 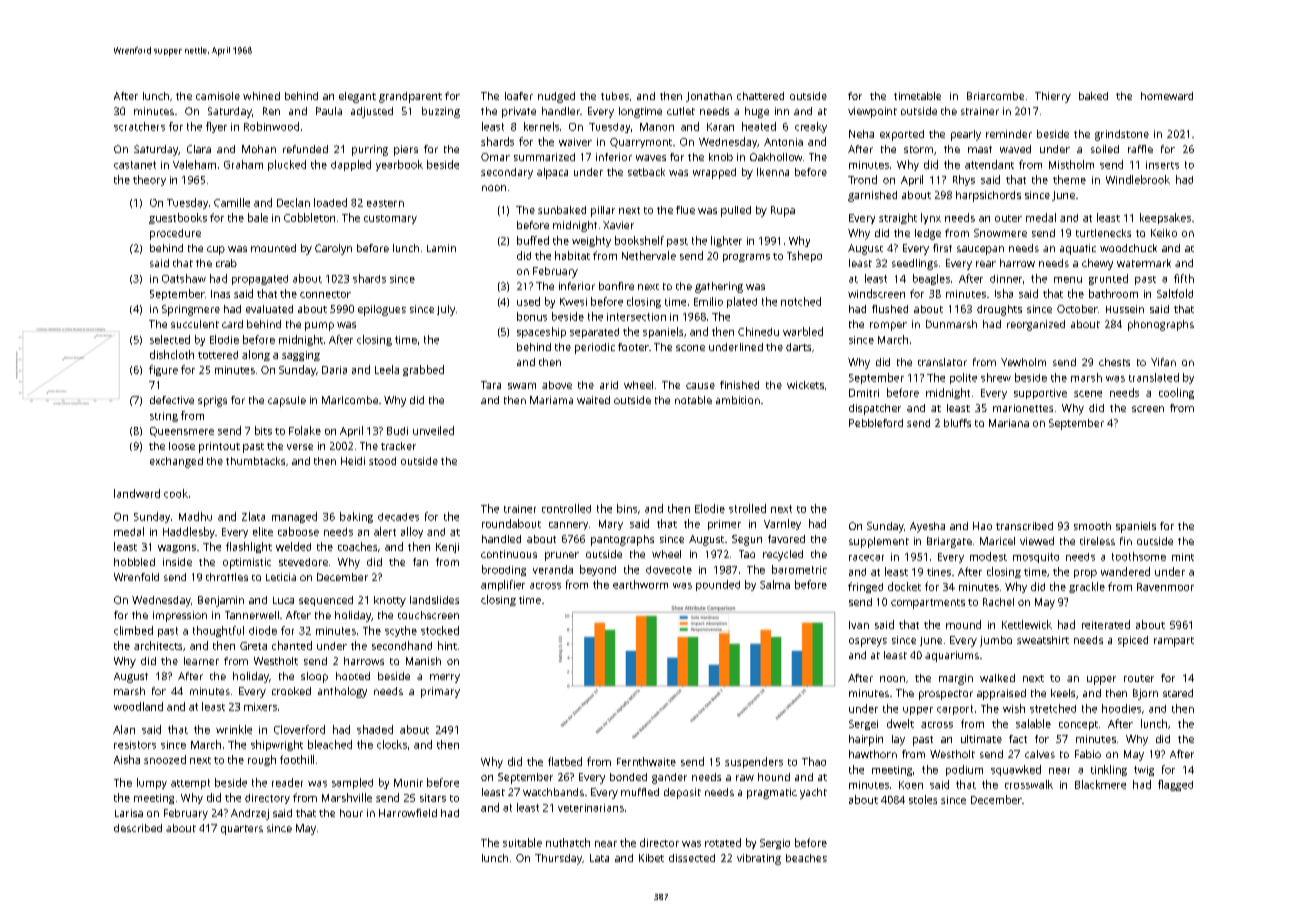 I want to click on Xavier, so click(x=618, y=225).
